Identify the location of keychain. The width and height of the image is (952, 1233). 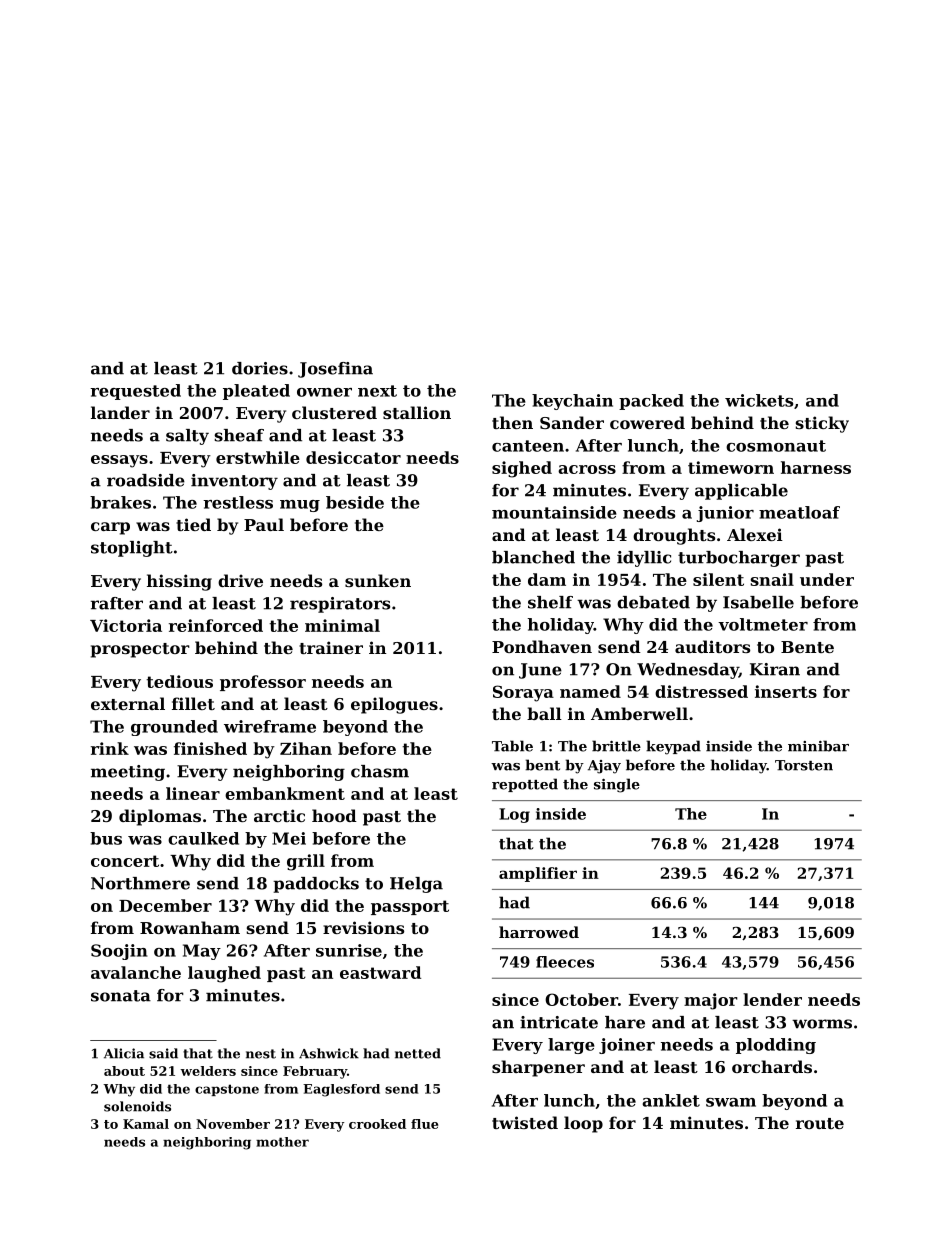
(572, 402).
